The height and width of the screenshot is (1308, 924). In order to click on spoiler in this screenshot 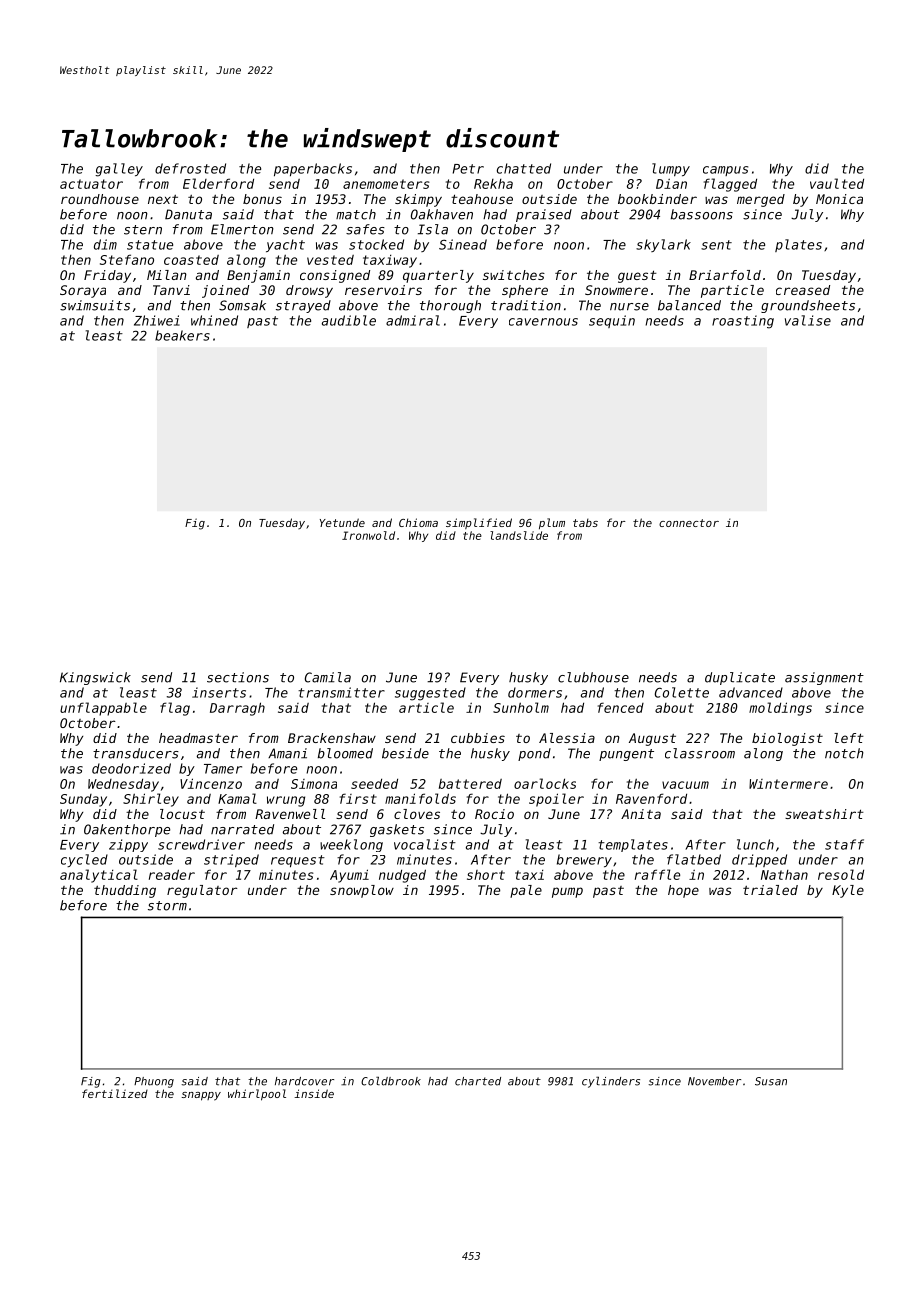, I will do `click(556, 800)`.
